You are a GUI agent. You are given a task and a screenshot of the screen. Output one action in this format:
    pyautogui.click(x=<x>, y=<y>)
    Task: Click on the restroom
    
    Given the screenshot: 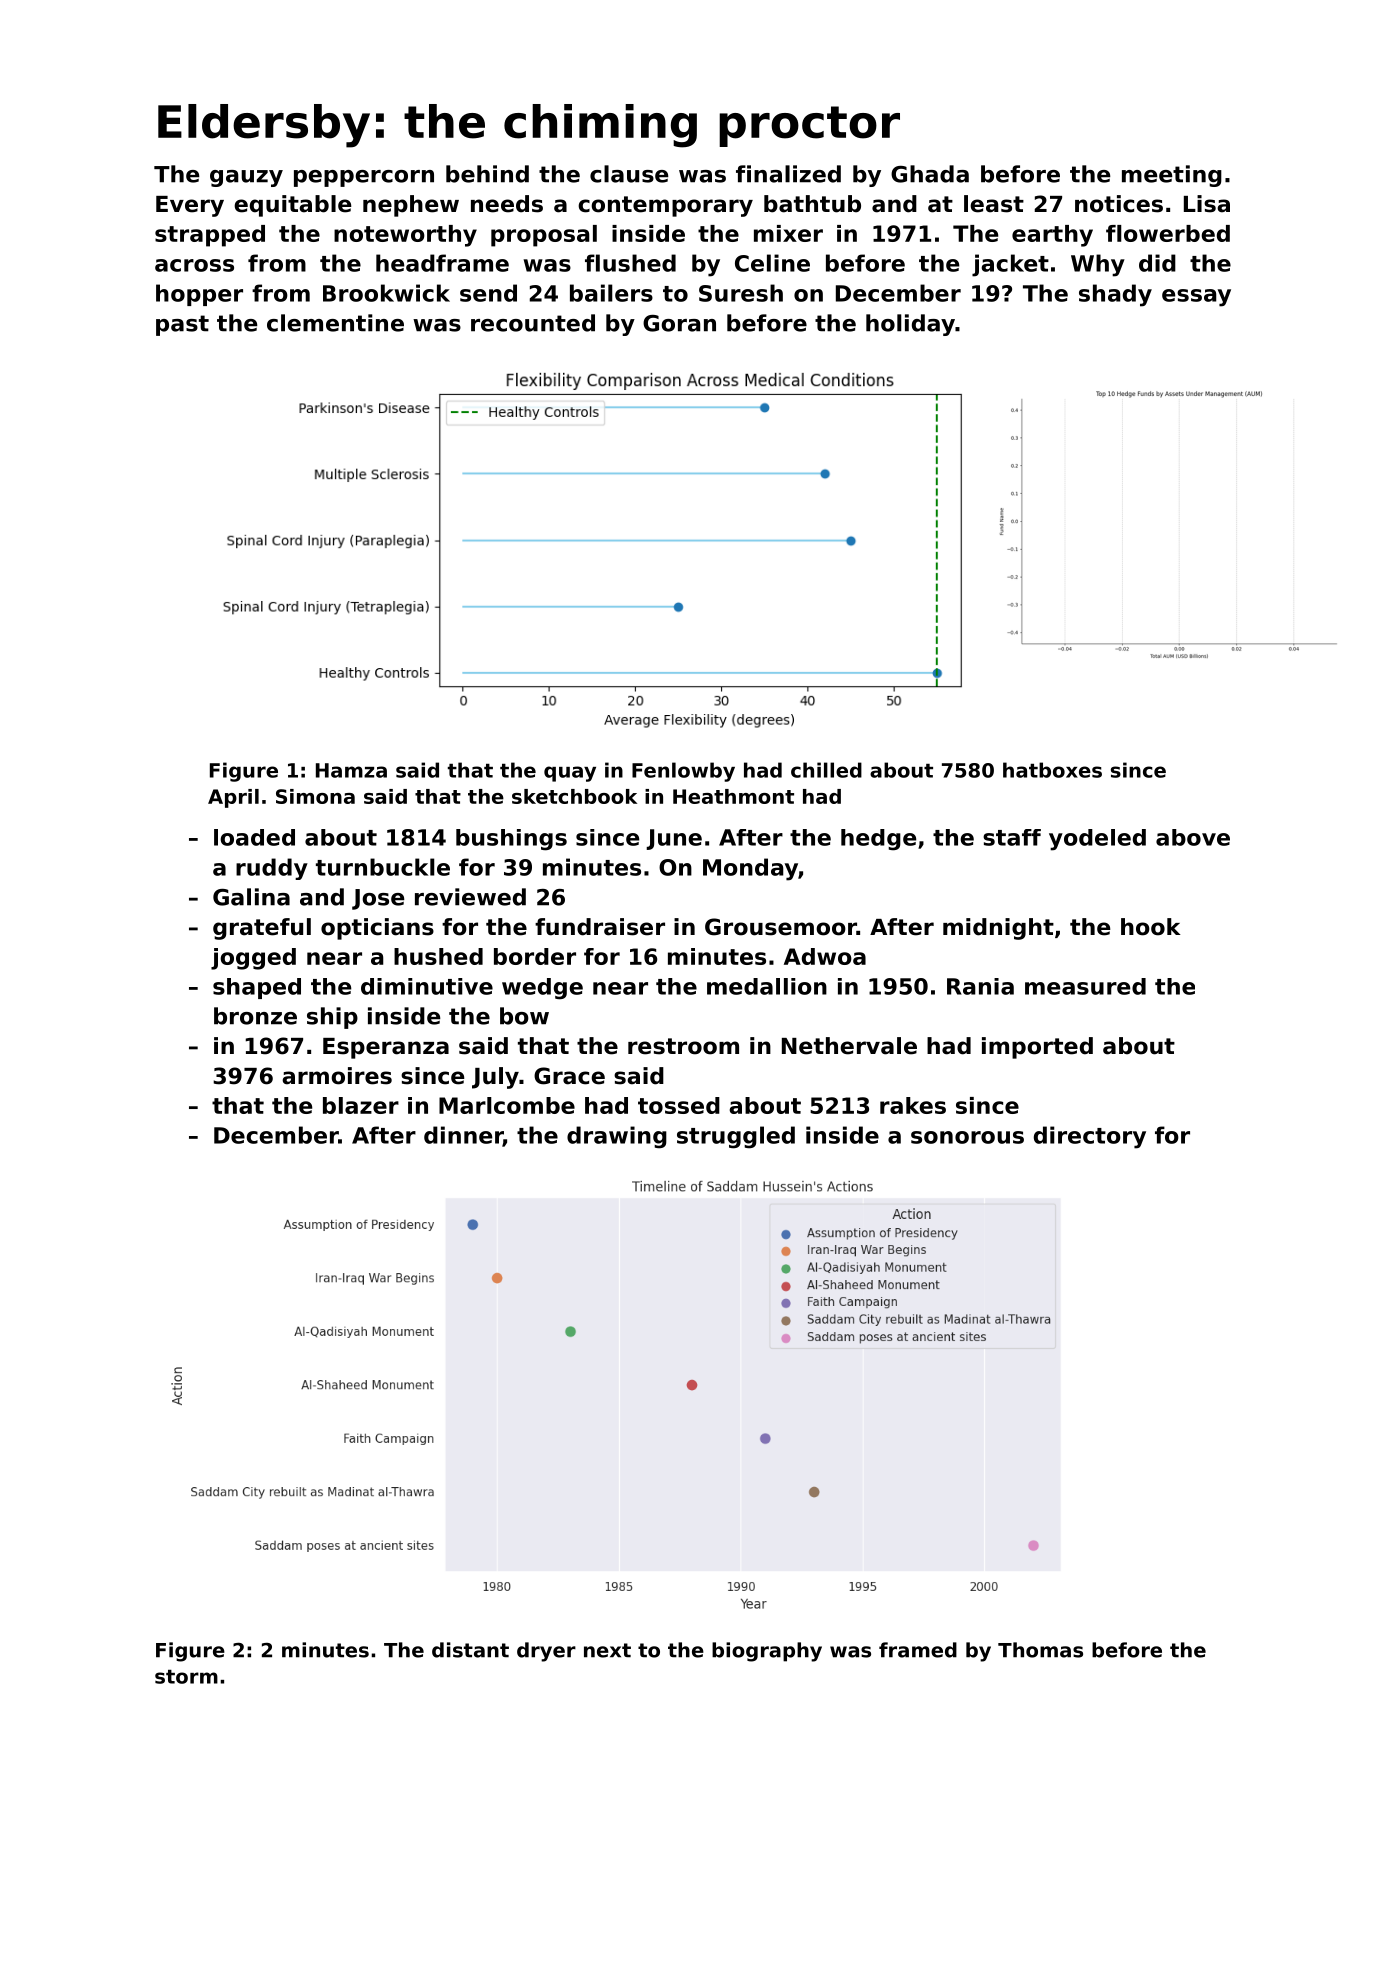 What is the action you would take?
    pyautogui.click(x=683, y=1046)
